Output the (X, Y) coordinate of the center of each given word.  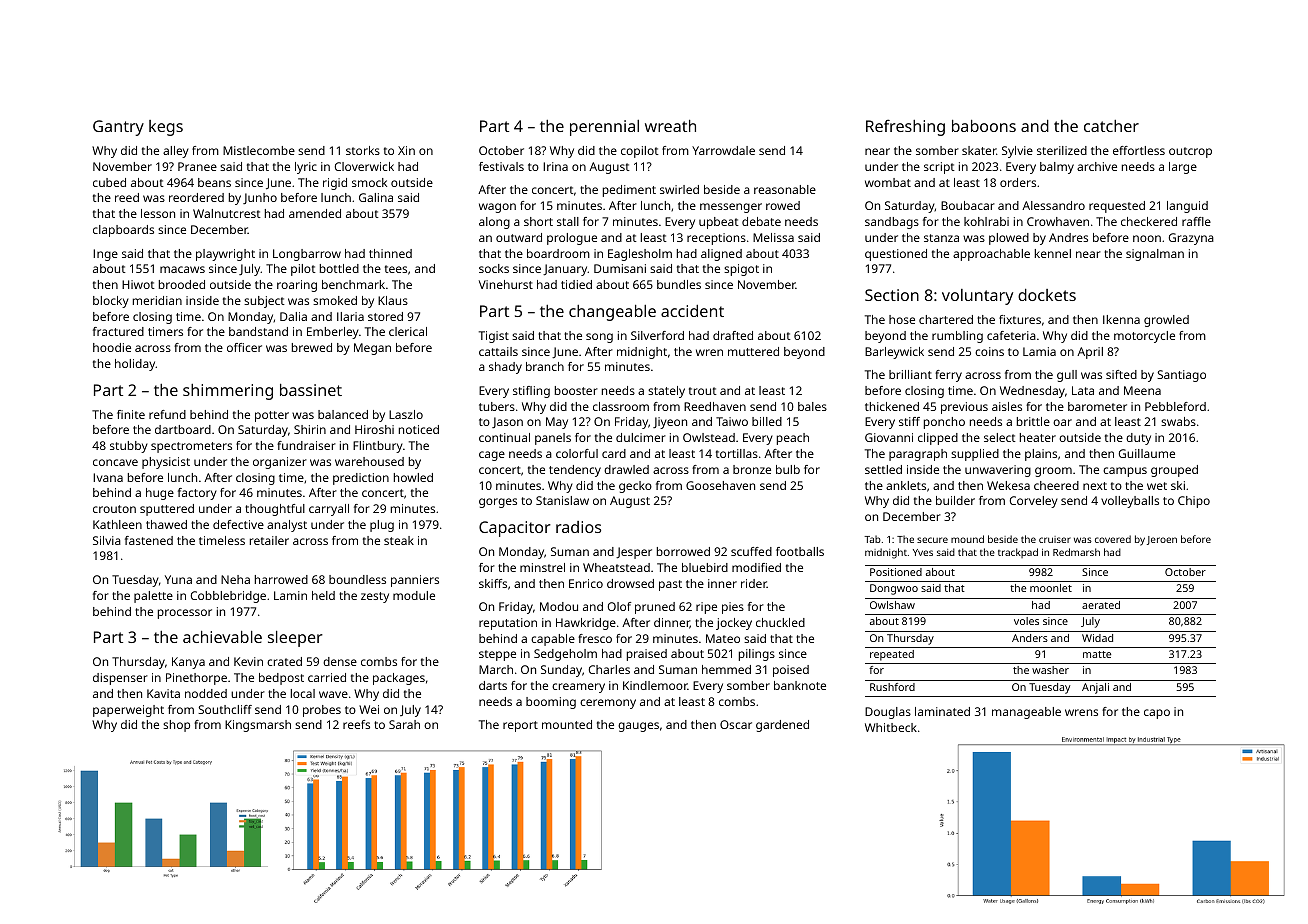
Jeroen (1162, 540)
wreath (670, 126)
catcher (1111, 126)
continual (504, 437)
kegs (166, 128)
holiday (135, 365)
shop (176, 726)
